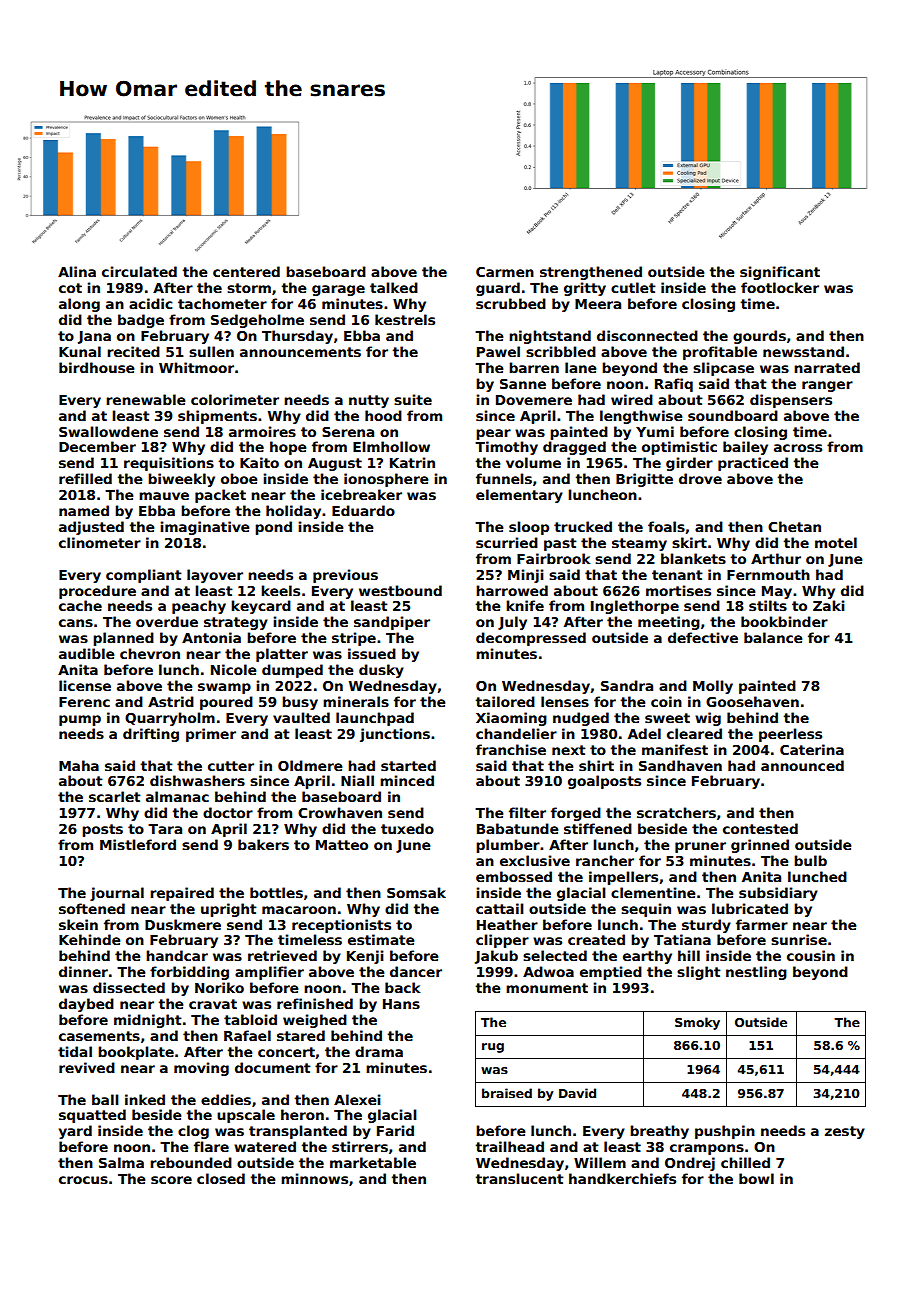 Image resolution: width=924 pixels, height=1308 pixels. Describe the element at coordinates (576, 814) in the screenshot. I see `forged` at that location.
